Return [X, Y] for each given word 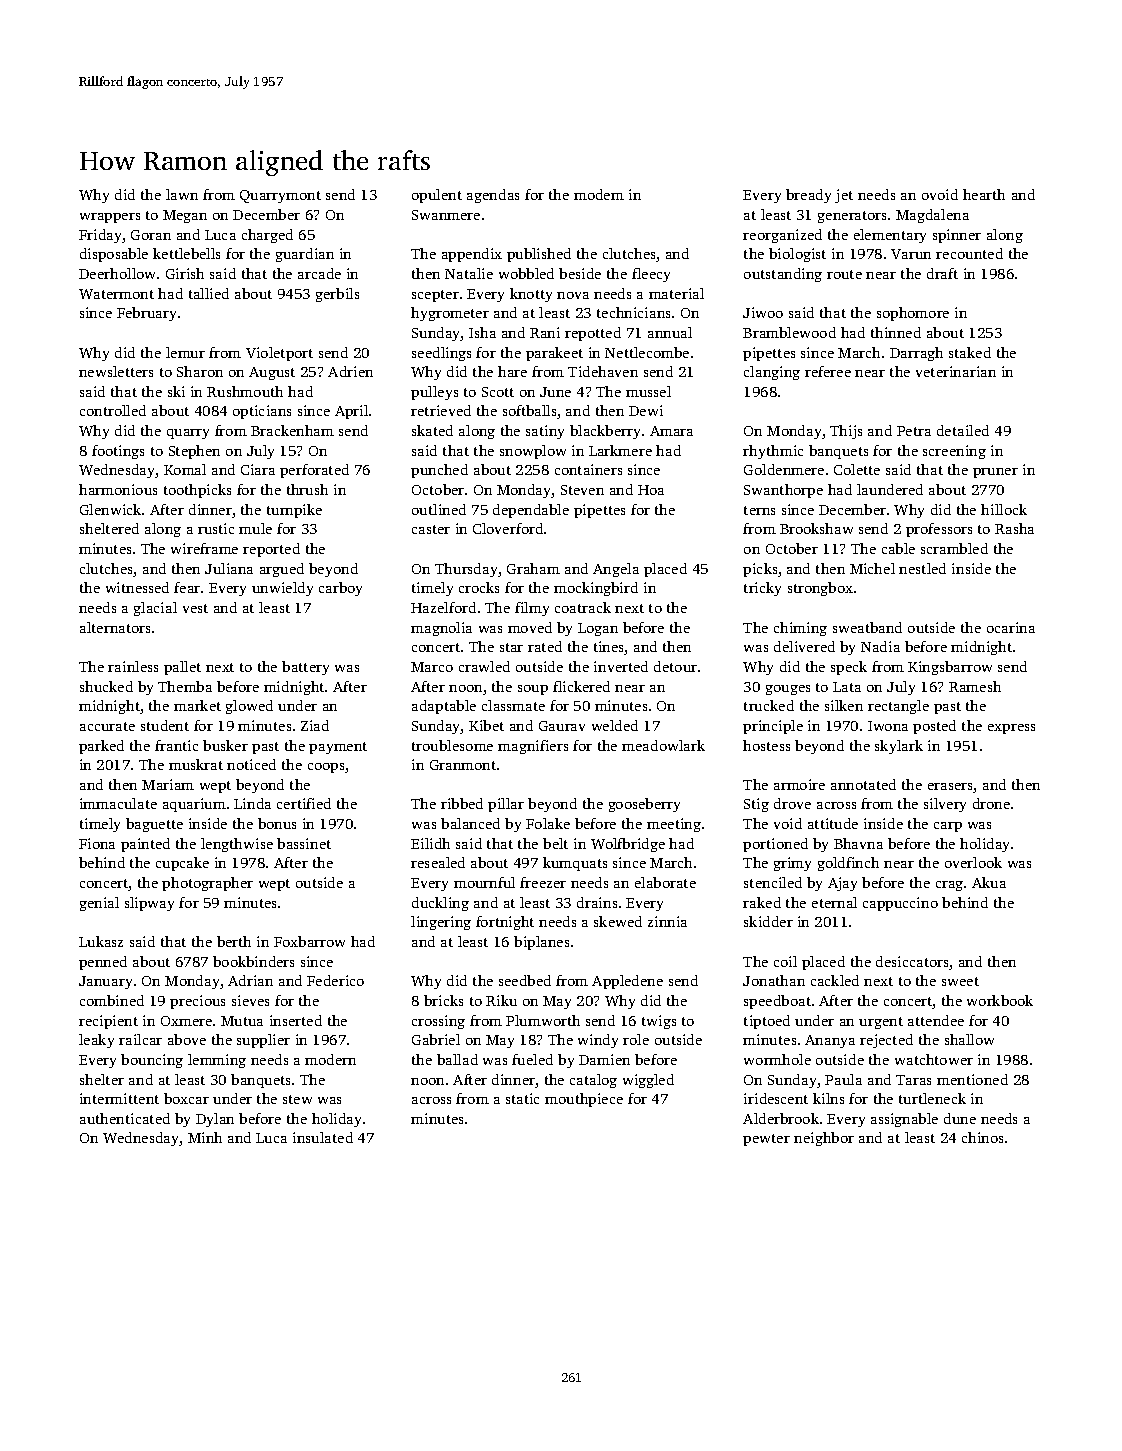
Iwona [888, 726]
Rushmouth [245, 391]
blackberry [605, 432]
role [636, 1039]
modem [599, 194]
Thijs [846, 432]
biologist [797, 255]
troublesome [452, 745]
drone [991, 803]
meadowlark [663, 745]
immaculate [118, 803]
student [165, 725]
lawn [182, 194]
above [187, 1039]
